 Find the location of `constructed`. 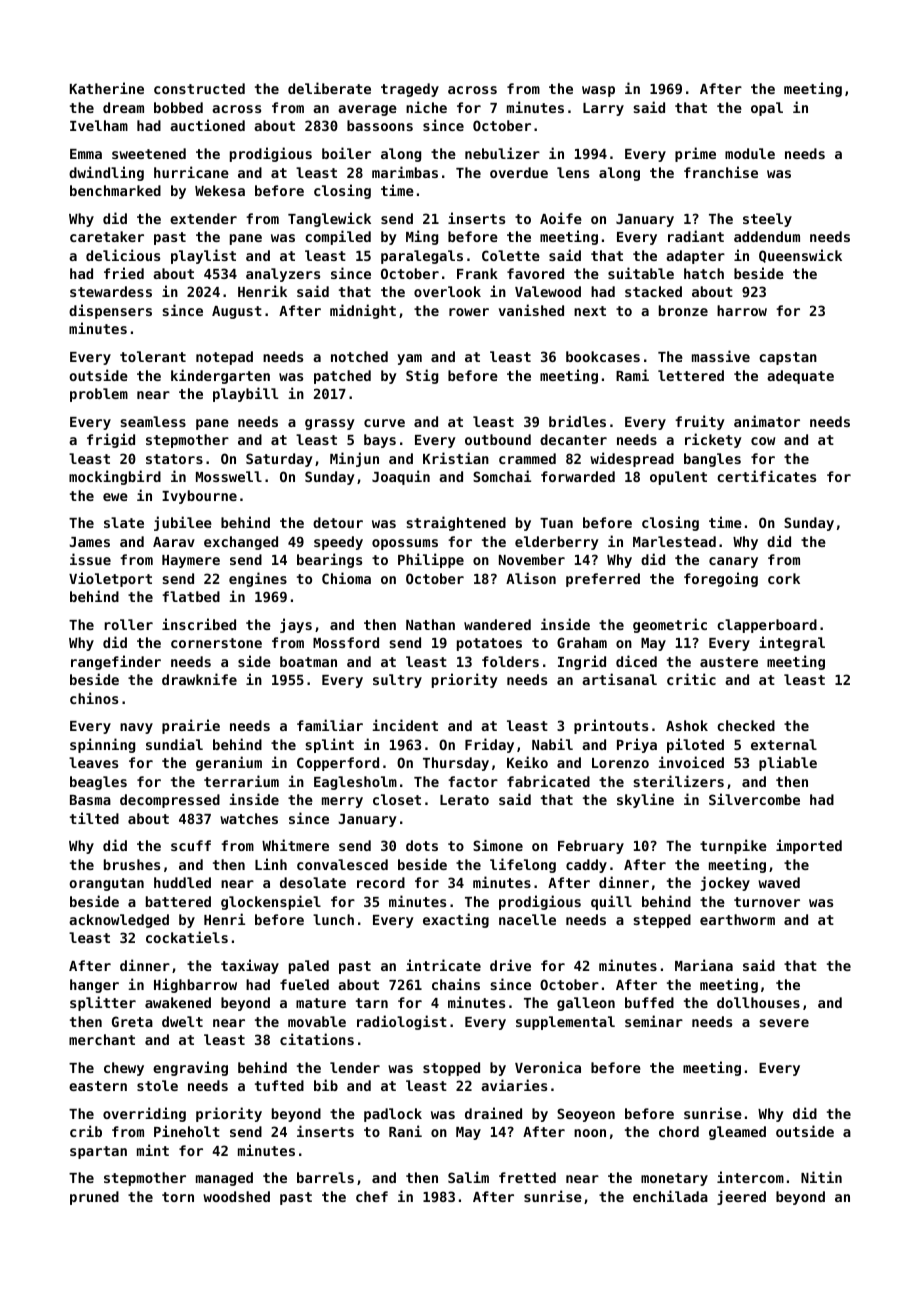

constructed is located at coordinates (199, 88).
